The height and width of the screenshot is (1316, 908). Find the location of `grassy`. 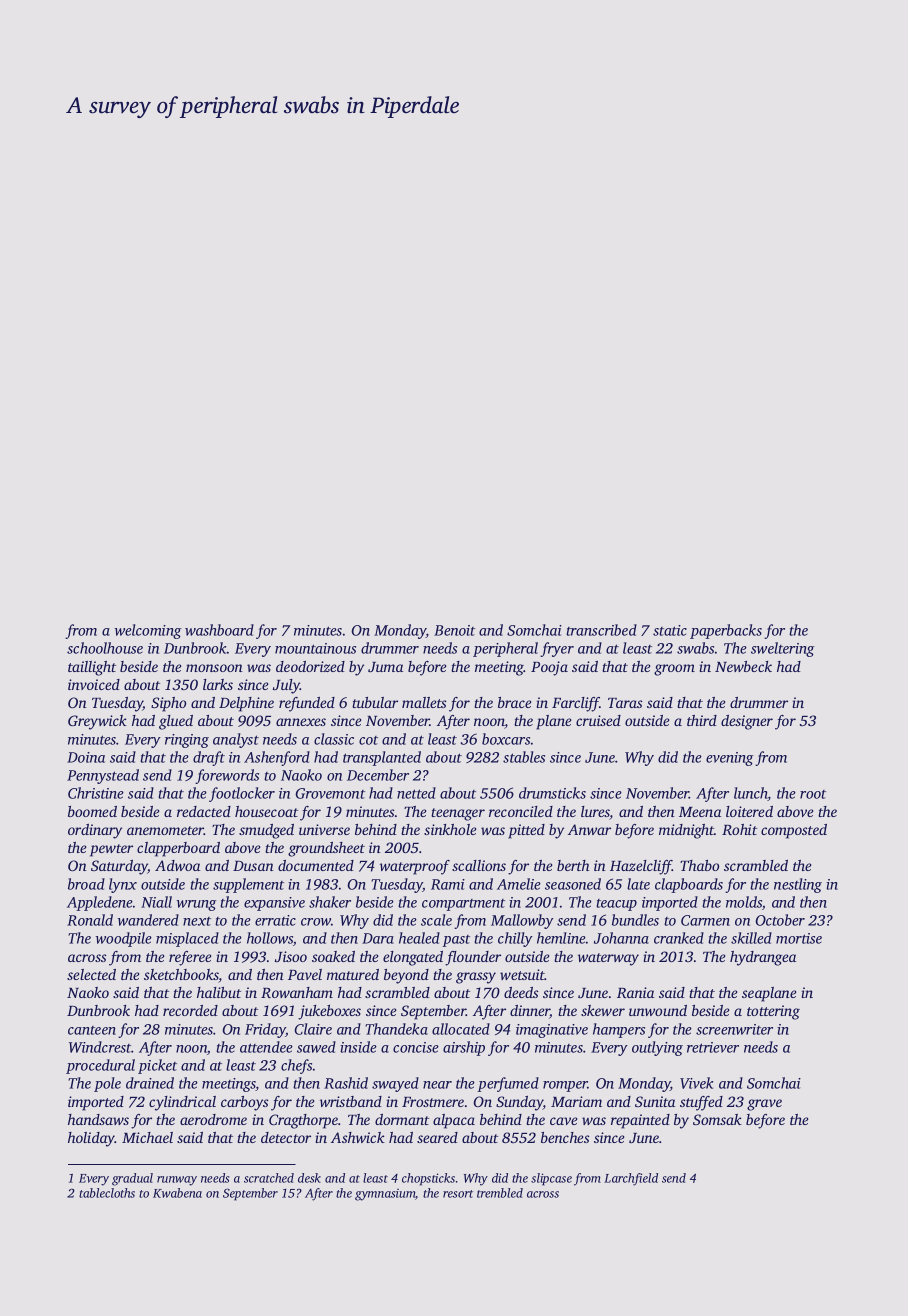

grassy is located at coordinates (476, 978).
